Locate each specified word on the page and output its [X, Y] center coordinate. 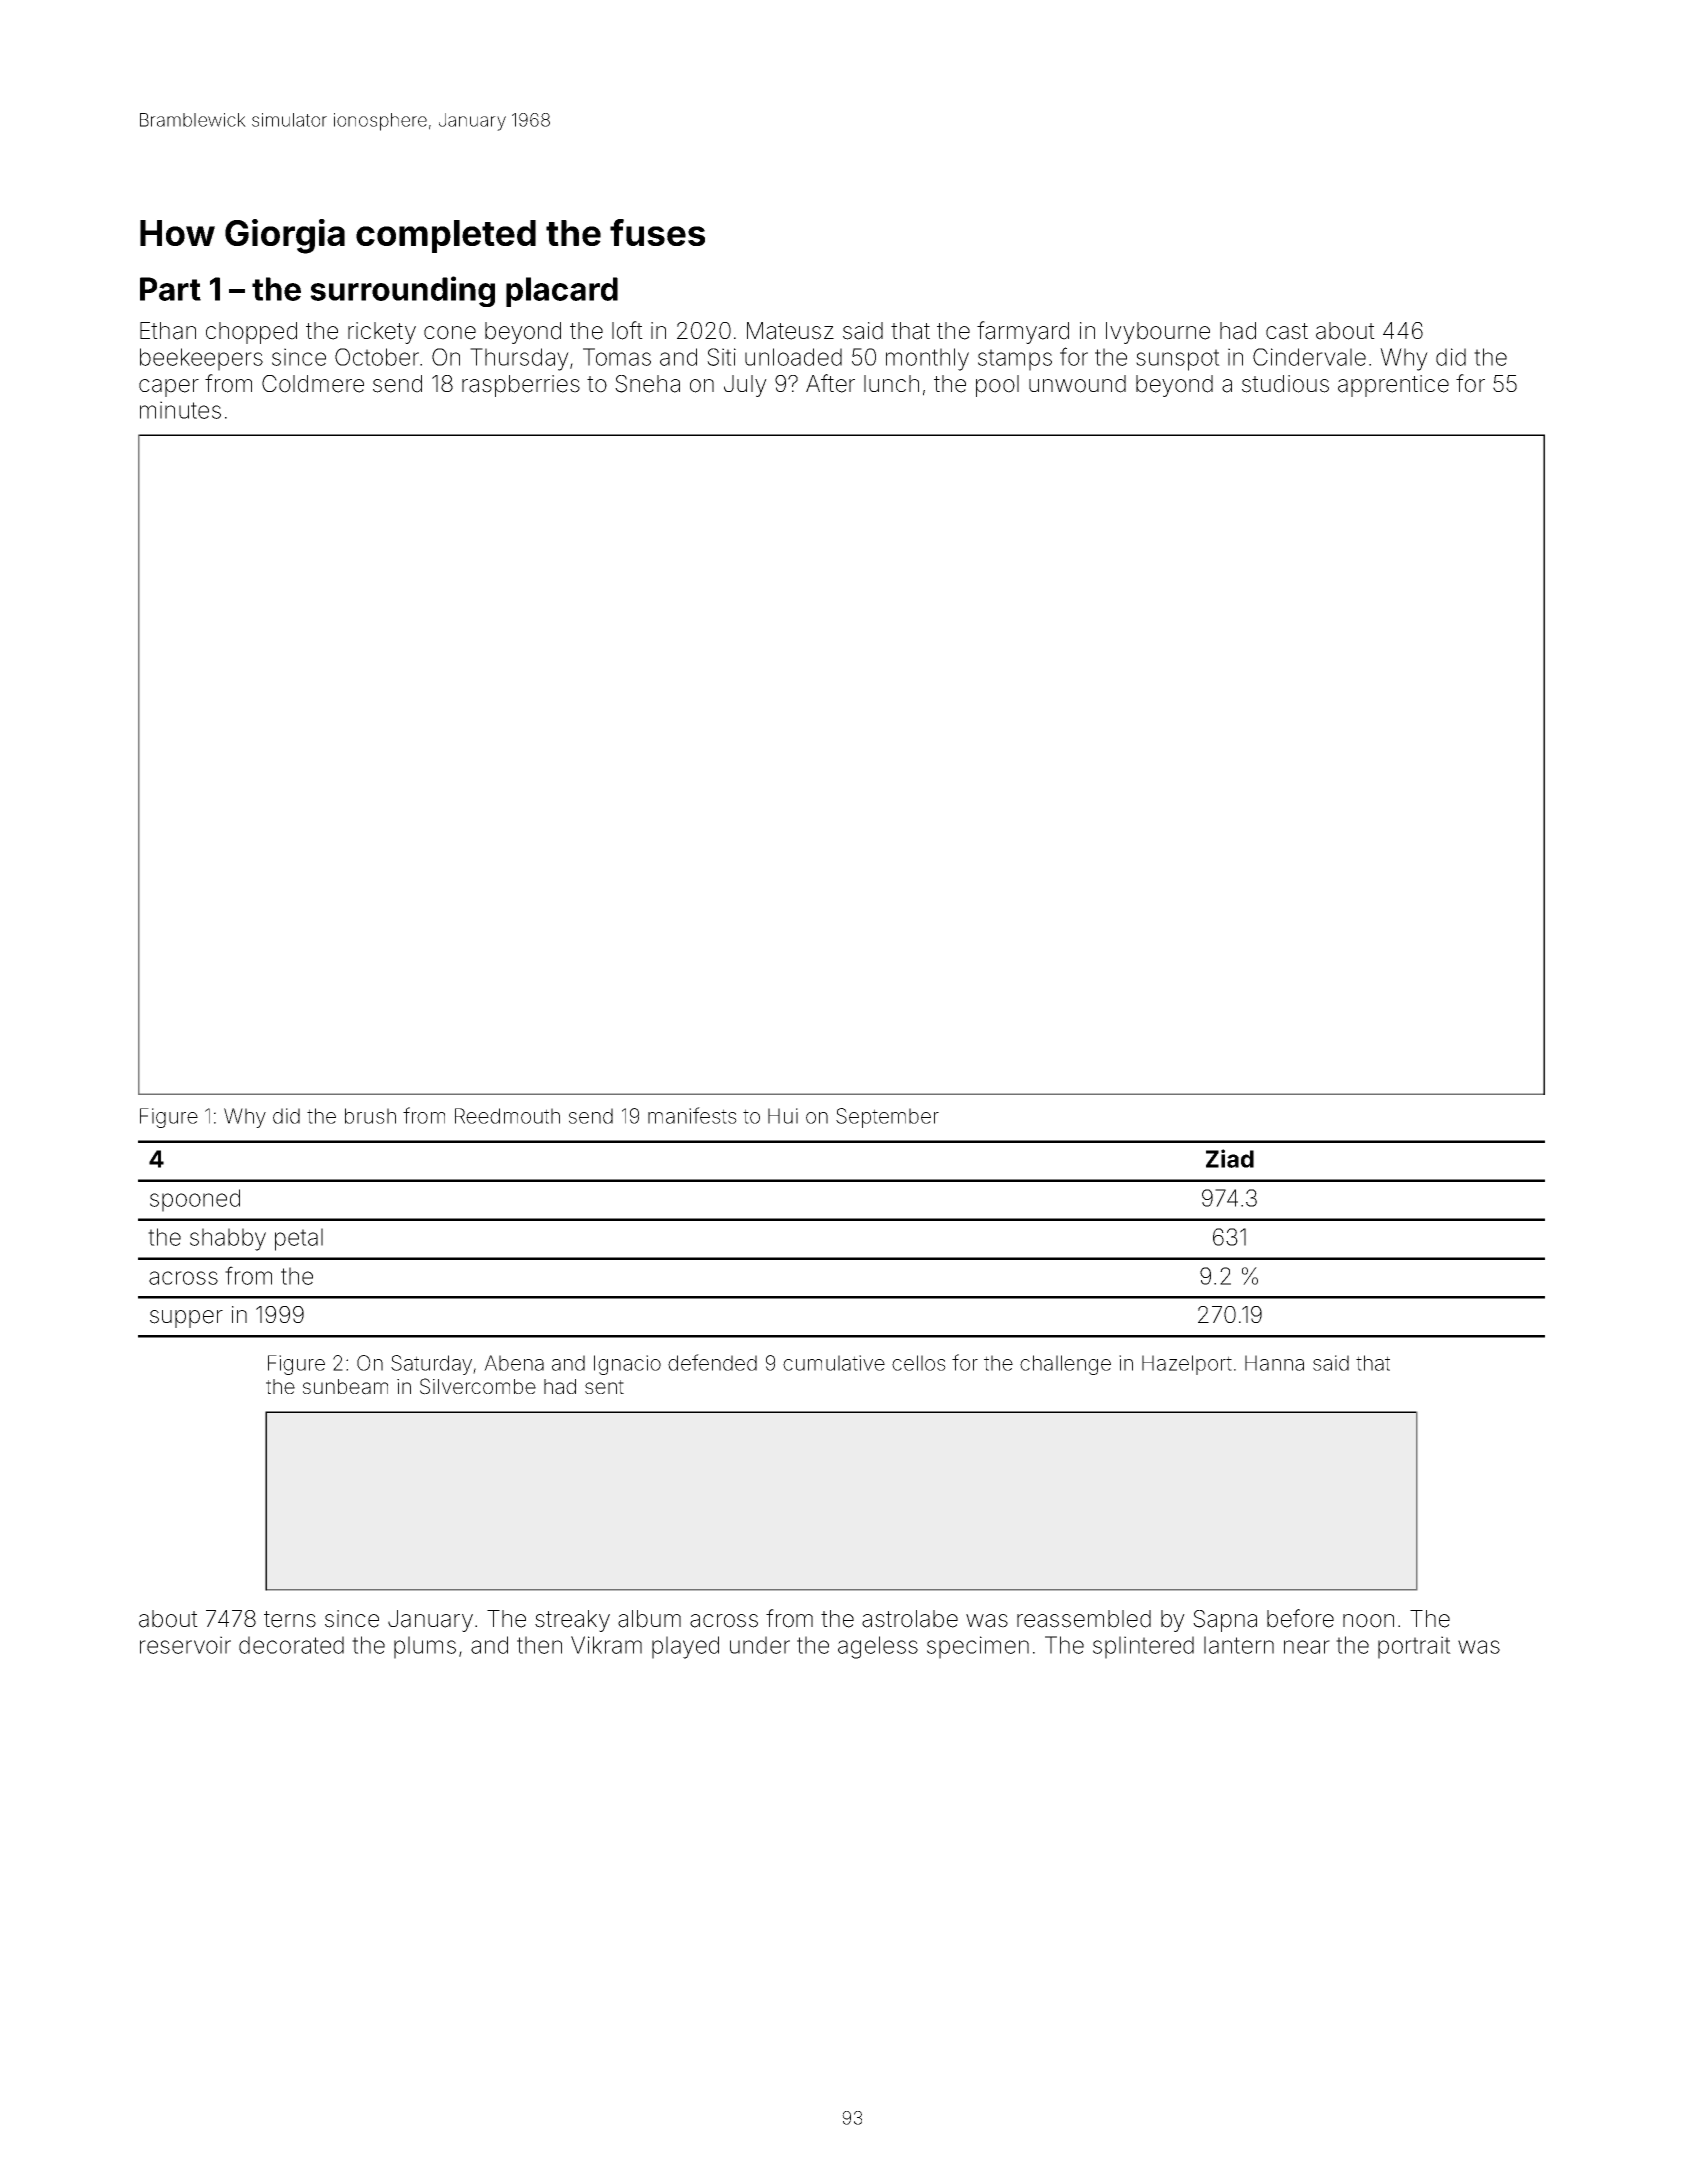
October [377, 357]
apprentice [1393, 386]
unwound [1077, 384]
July [745, 386]
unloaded [793, 357]
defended [712, 1362]
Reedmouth [507, 1116]
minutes [180, 410]
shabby [228, 1239]
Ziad [1230, 1158]
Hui [783, 1116]
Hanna [1274, 1363]
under [760, 1645]
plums [425, 1647]
